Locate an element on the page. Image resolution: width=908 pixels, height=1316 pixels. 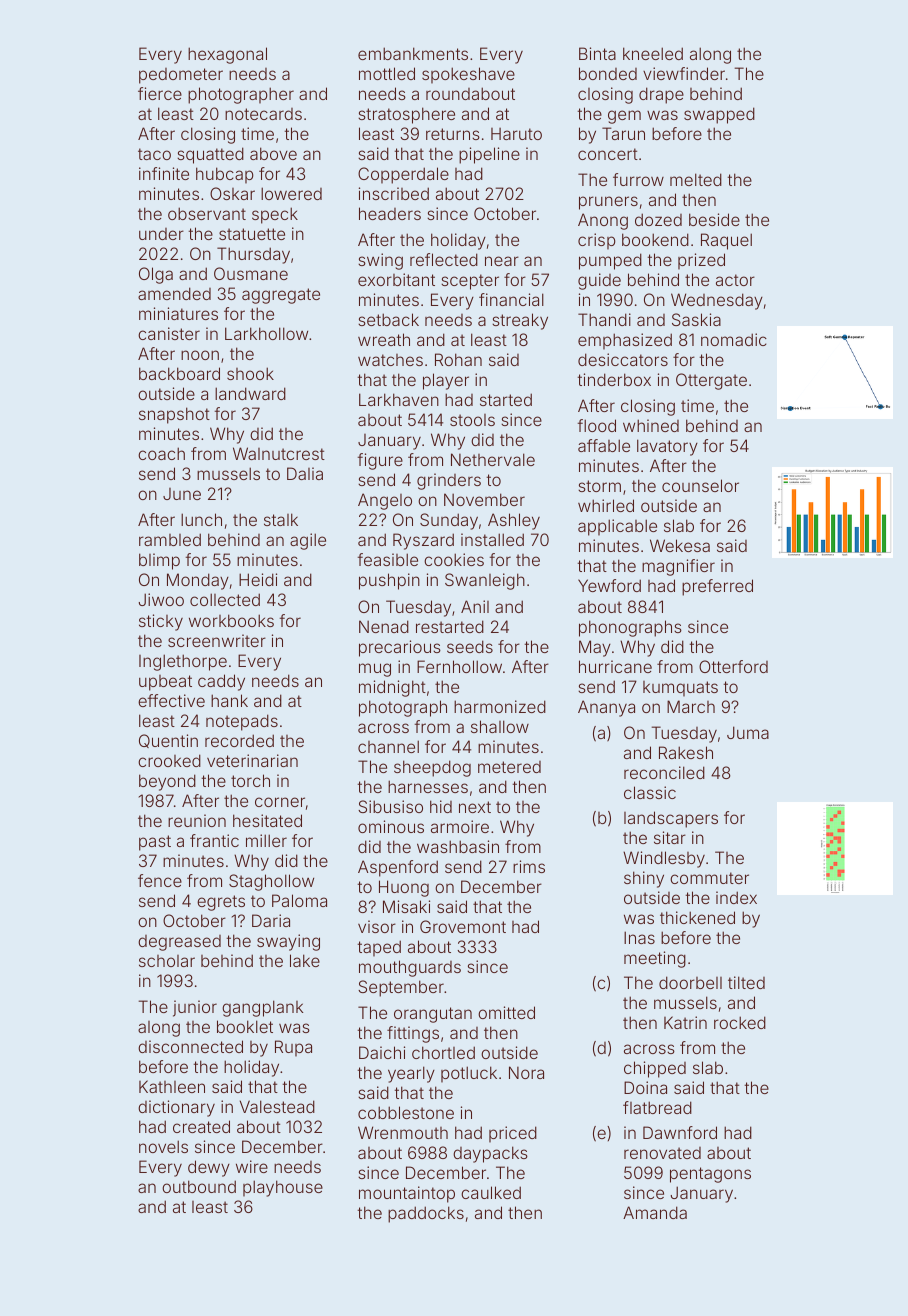
hexagonal is located at coordinates (227, 55).
